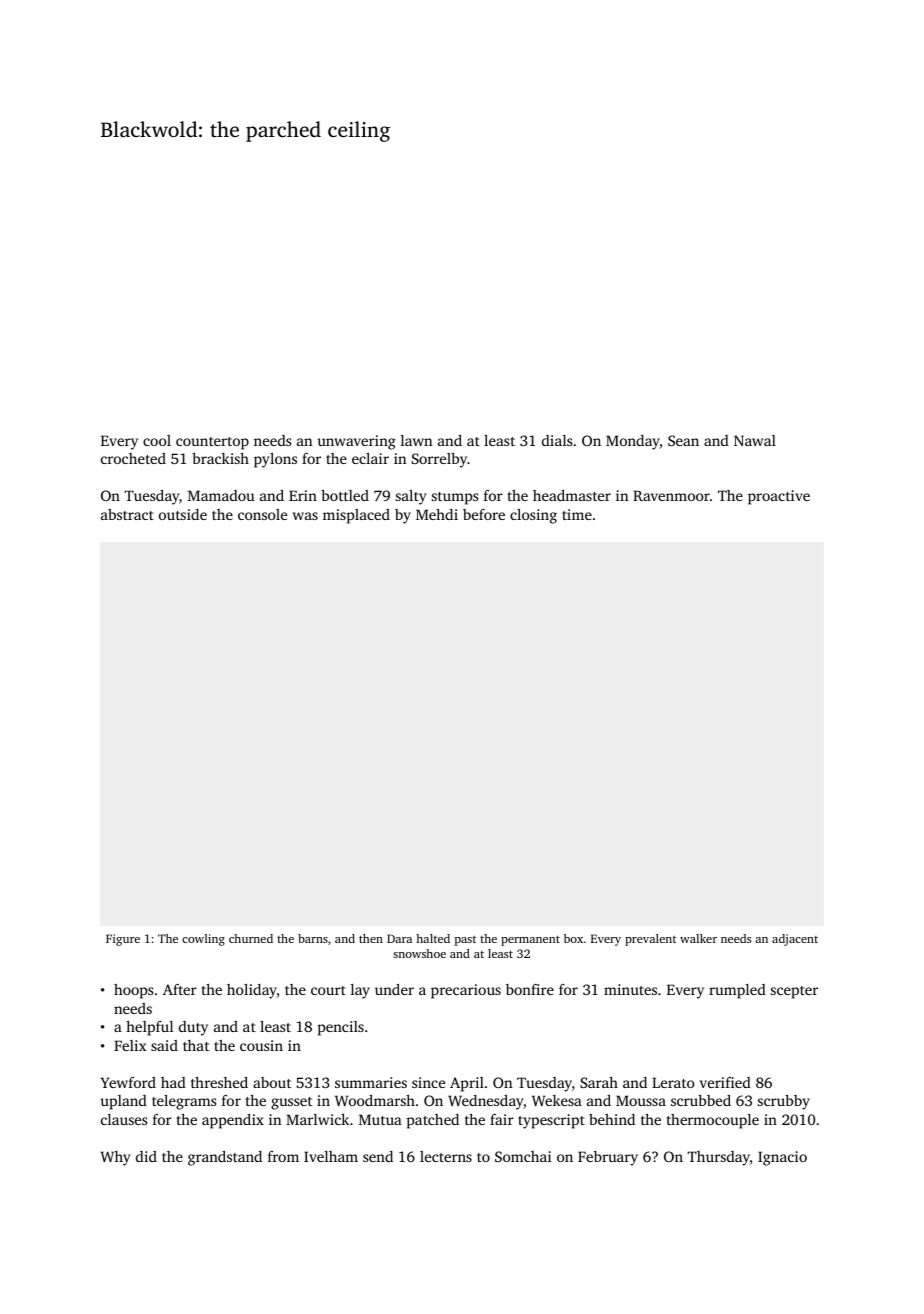  Describe the element at coordinates (551, 1121) in the page. I see `typescript` at that location.
